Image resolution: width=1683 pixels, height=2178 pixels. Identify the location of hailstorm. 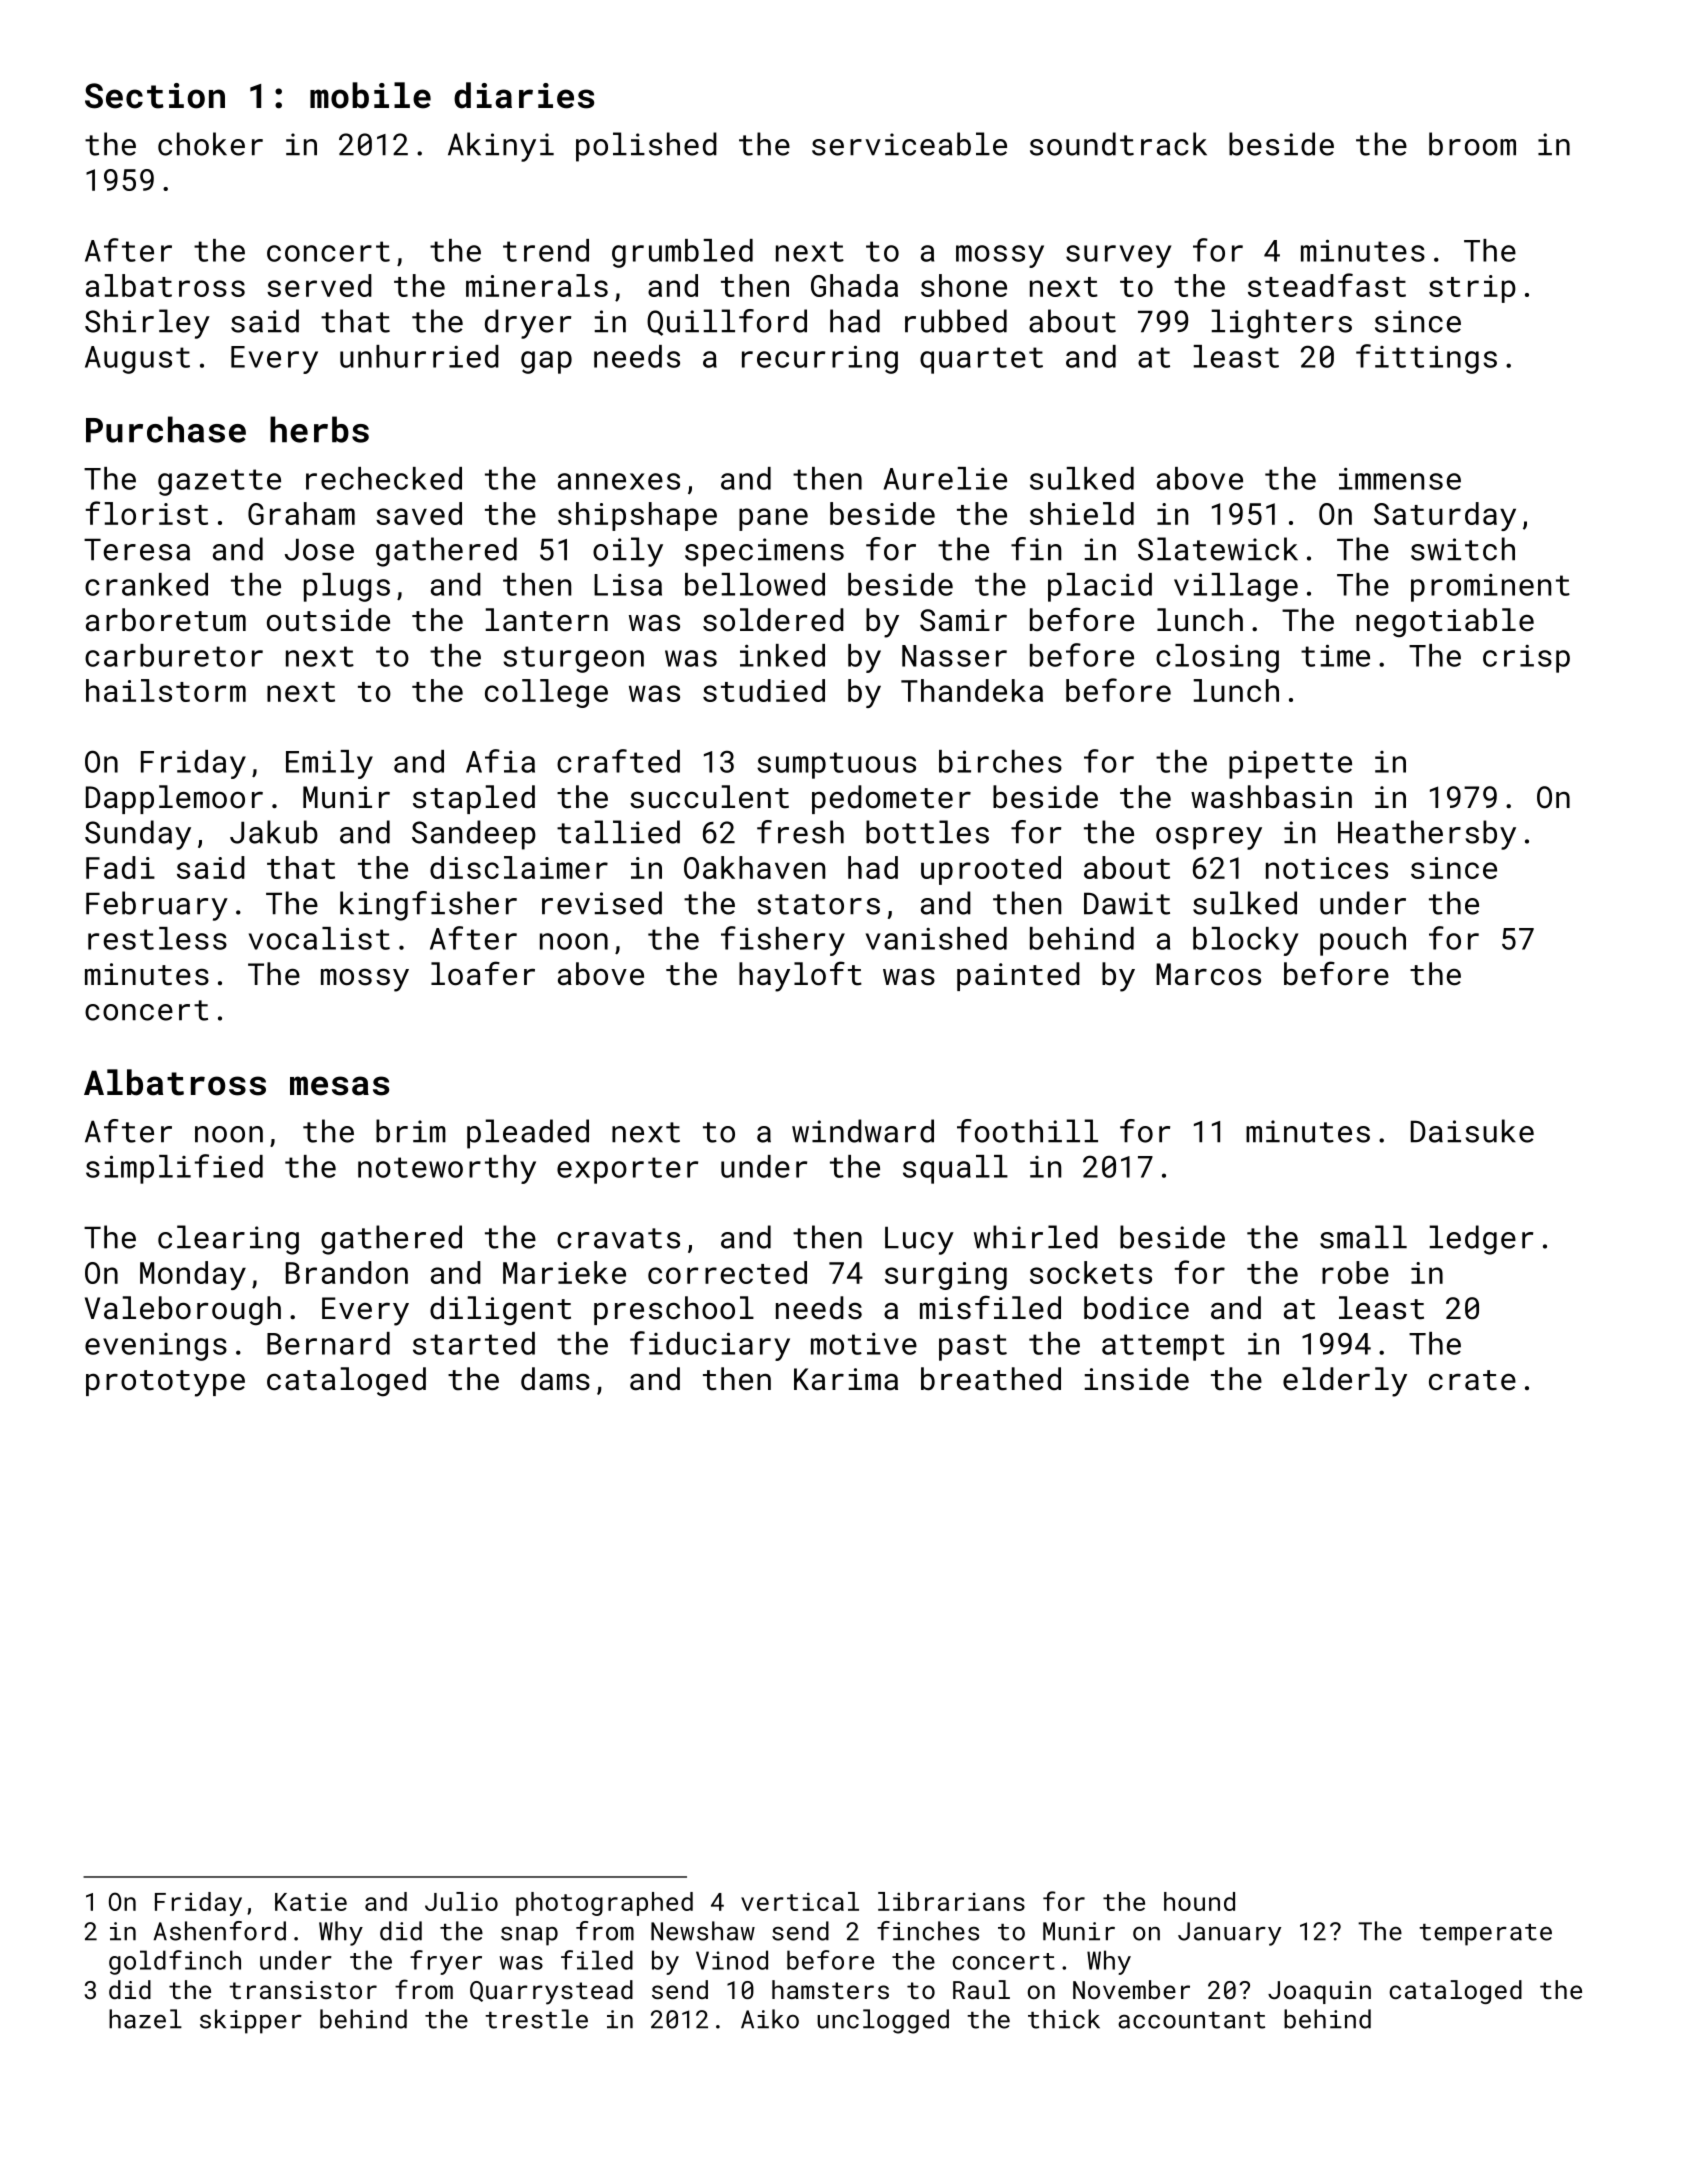
(166, 690).
